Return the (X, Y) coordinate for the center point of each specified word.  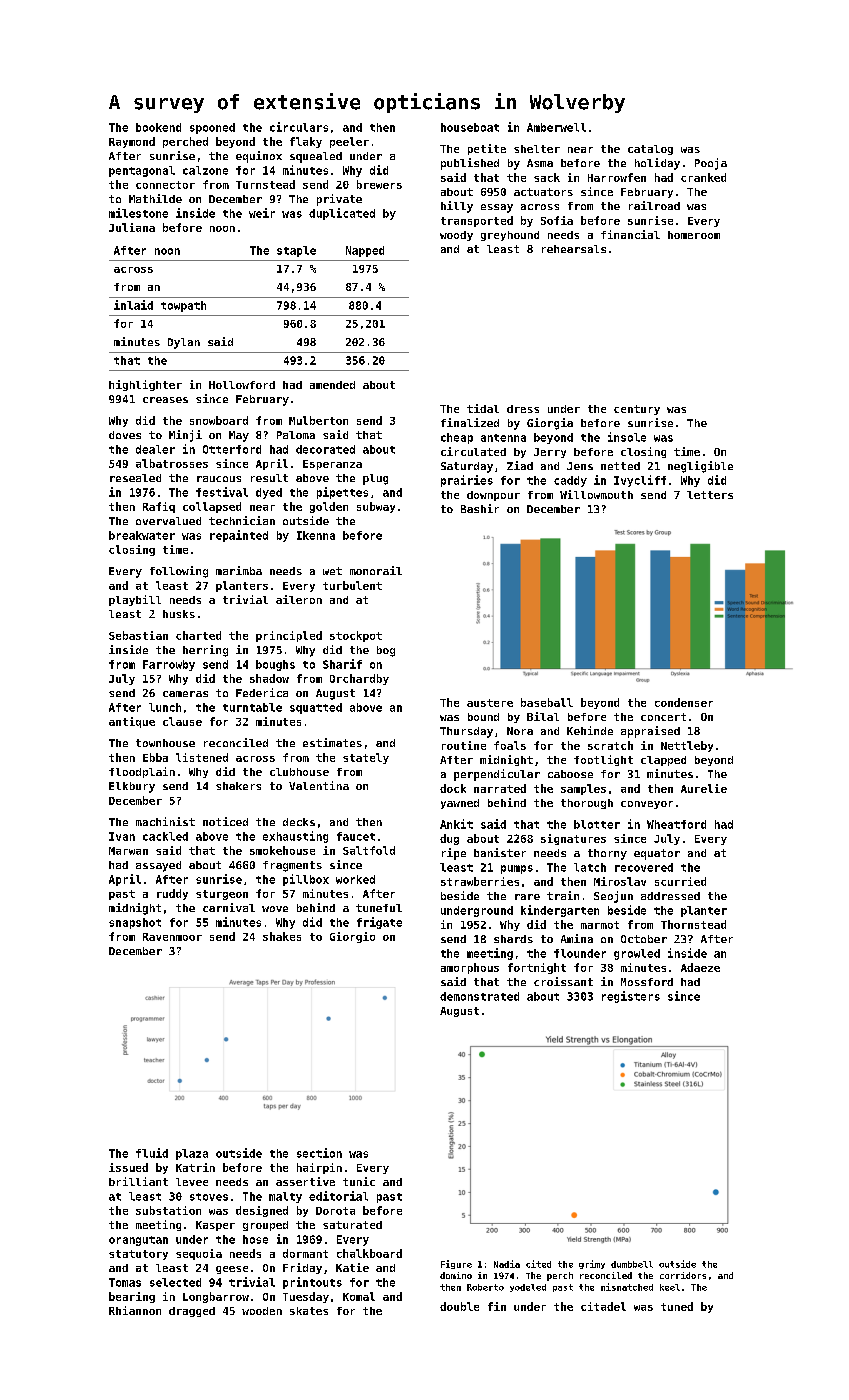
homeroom (694, 235)
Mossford (647, 982)
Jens (580, 466)
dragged (192, 1312)
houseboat (470, 127)
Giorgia (550, 424)
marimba (239, 570)
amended (332, 385)
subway (376, 507)
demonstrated (479, 996)
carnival (229, 907)
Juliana (132, 227)
